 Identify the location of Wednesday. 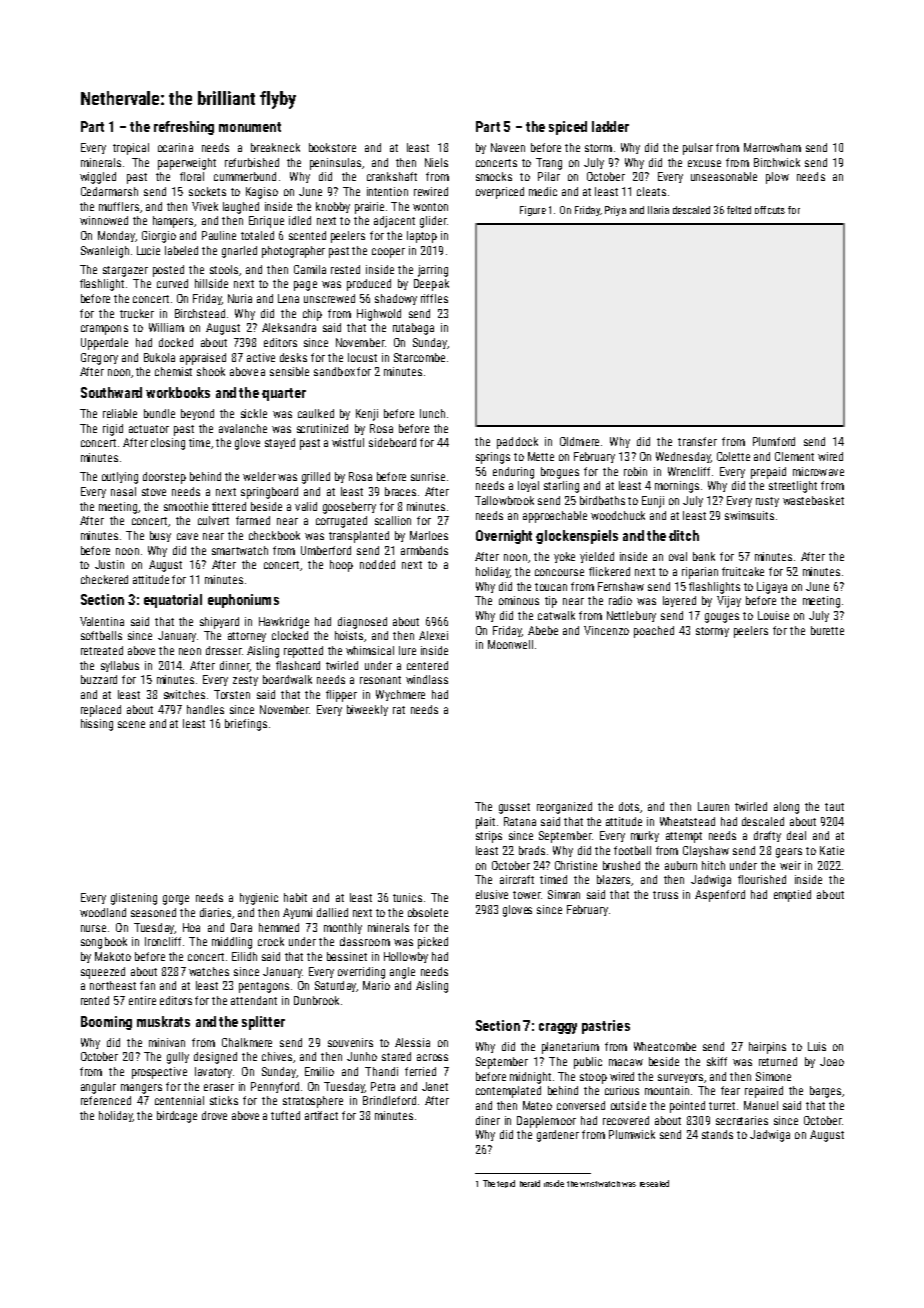
(683, 457).
